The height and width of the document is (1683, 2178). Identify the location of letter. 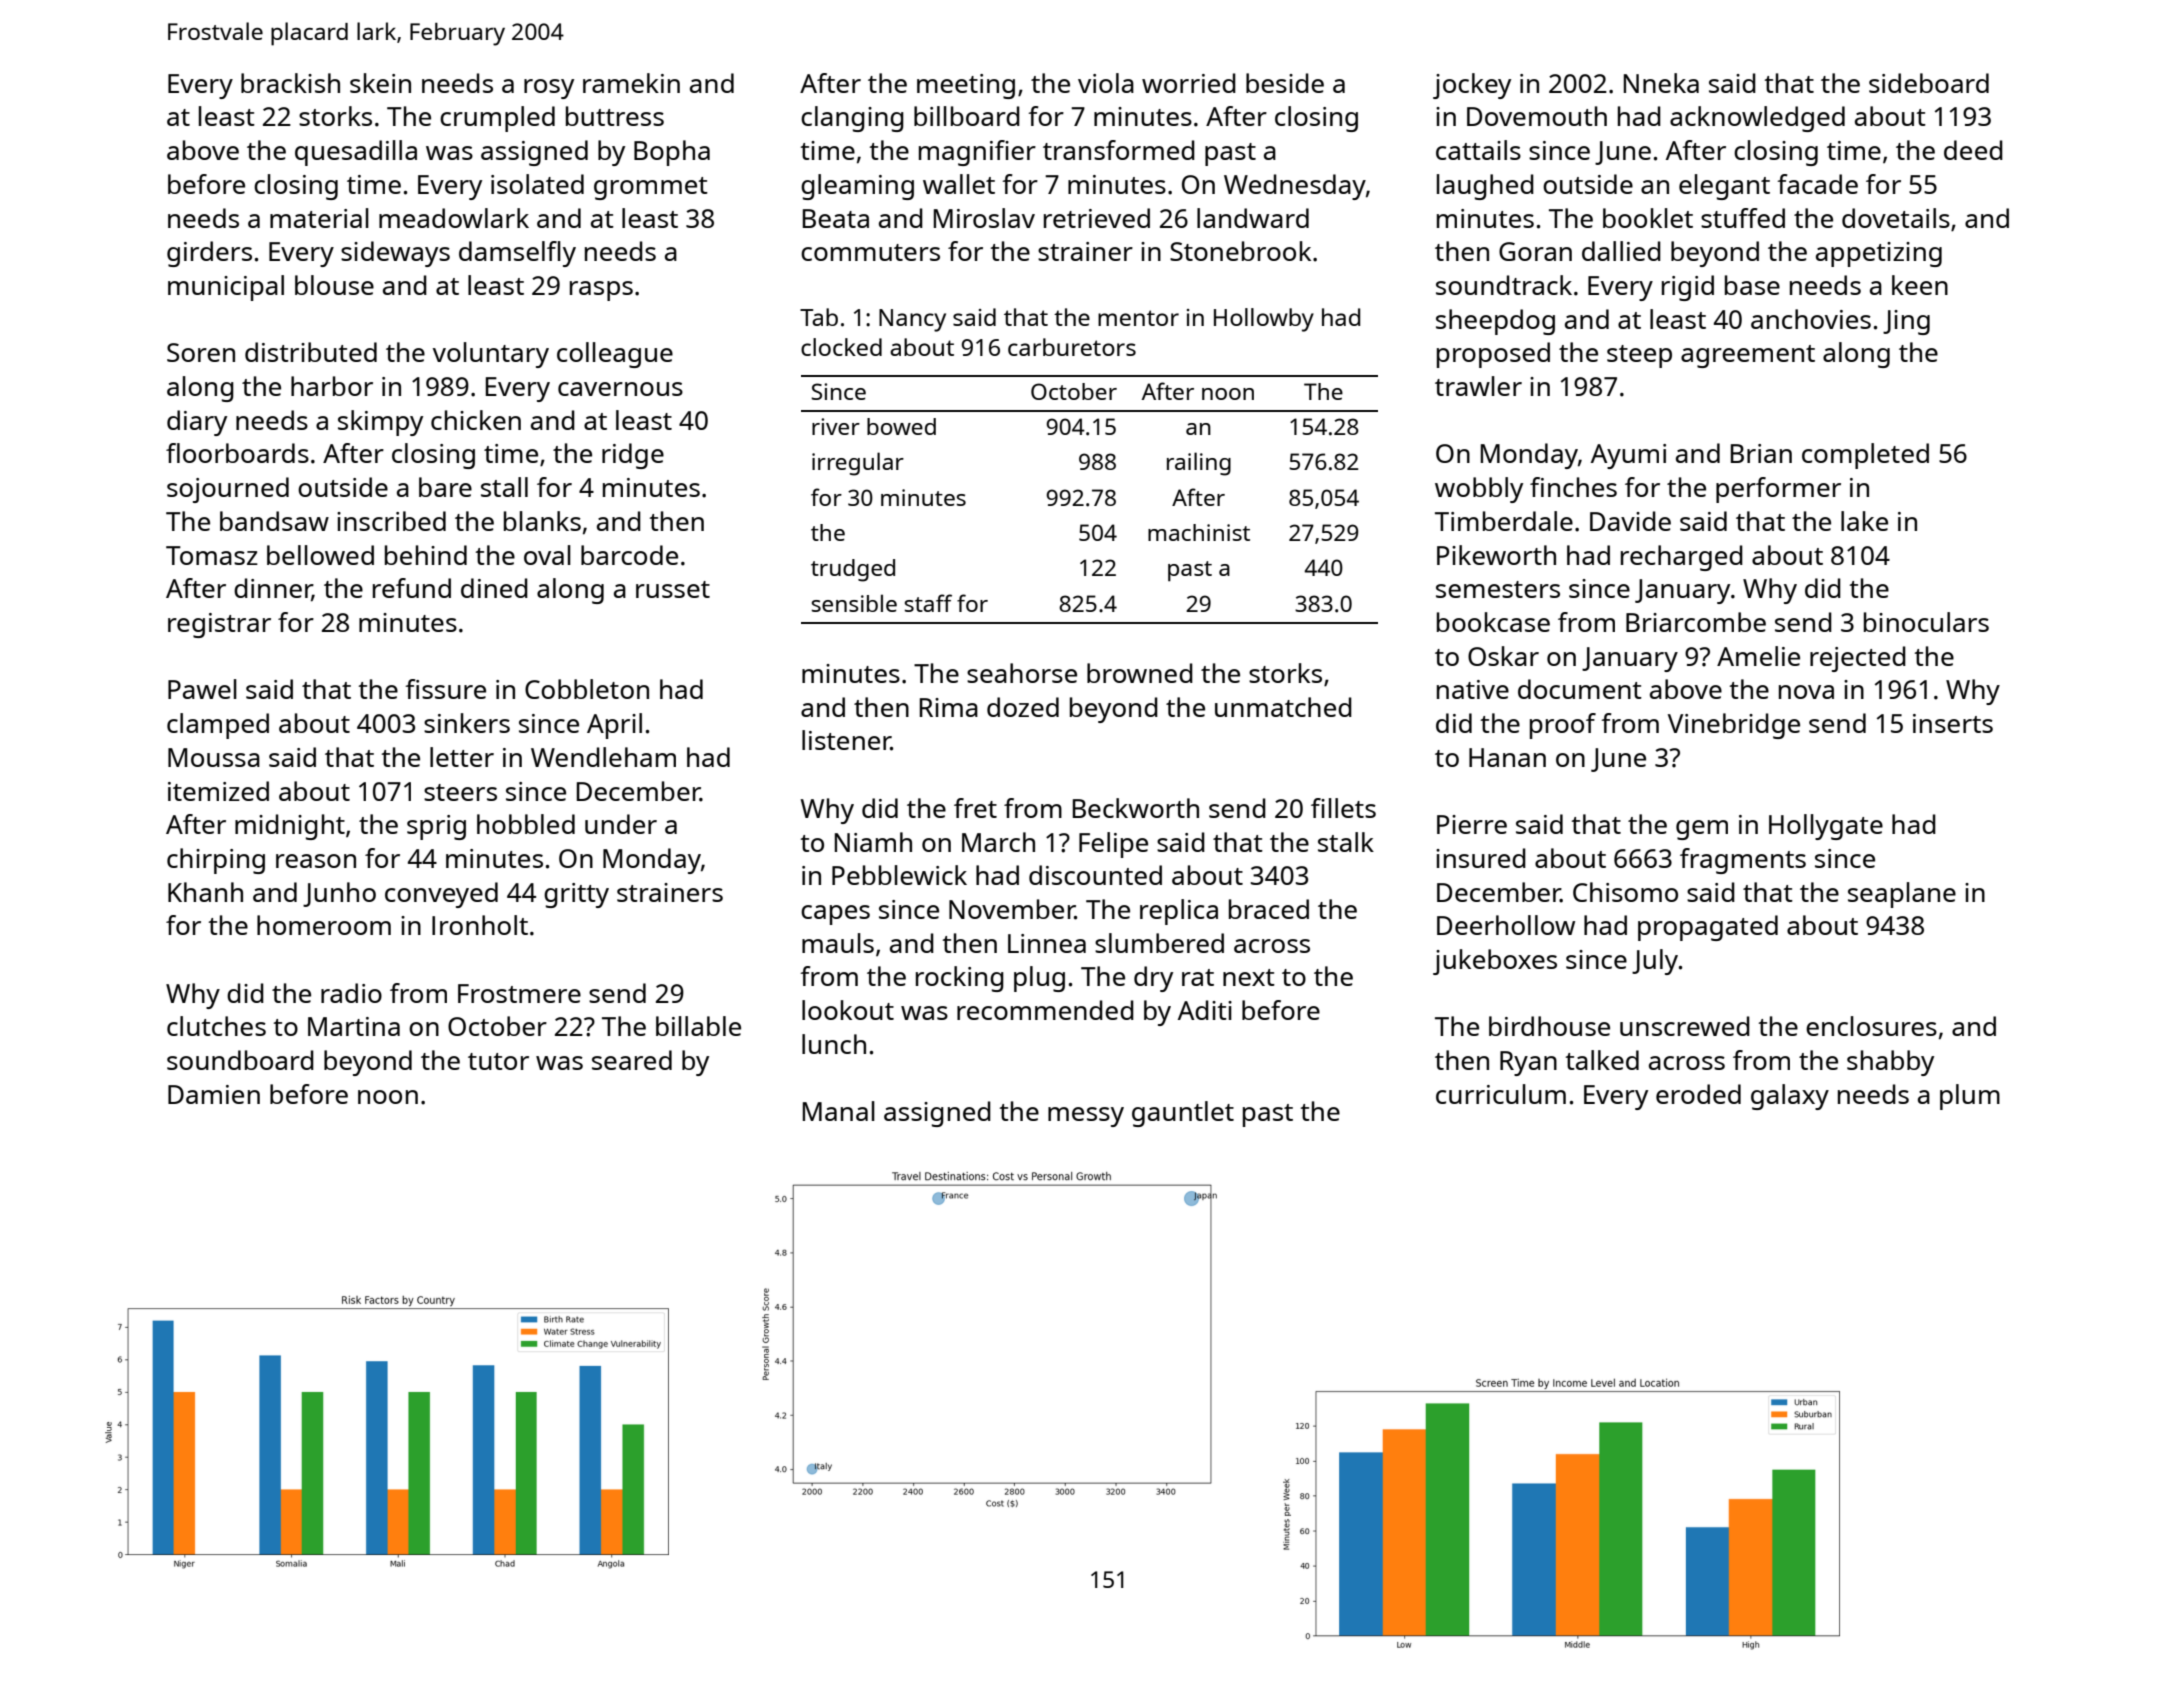
(462, 757).
